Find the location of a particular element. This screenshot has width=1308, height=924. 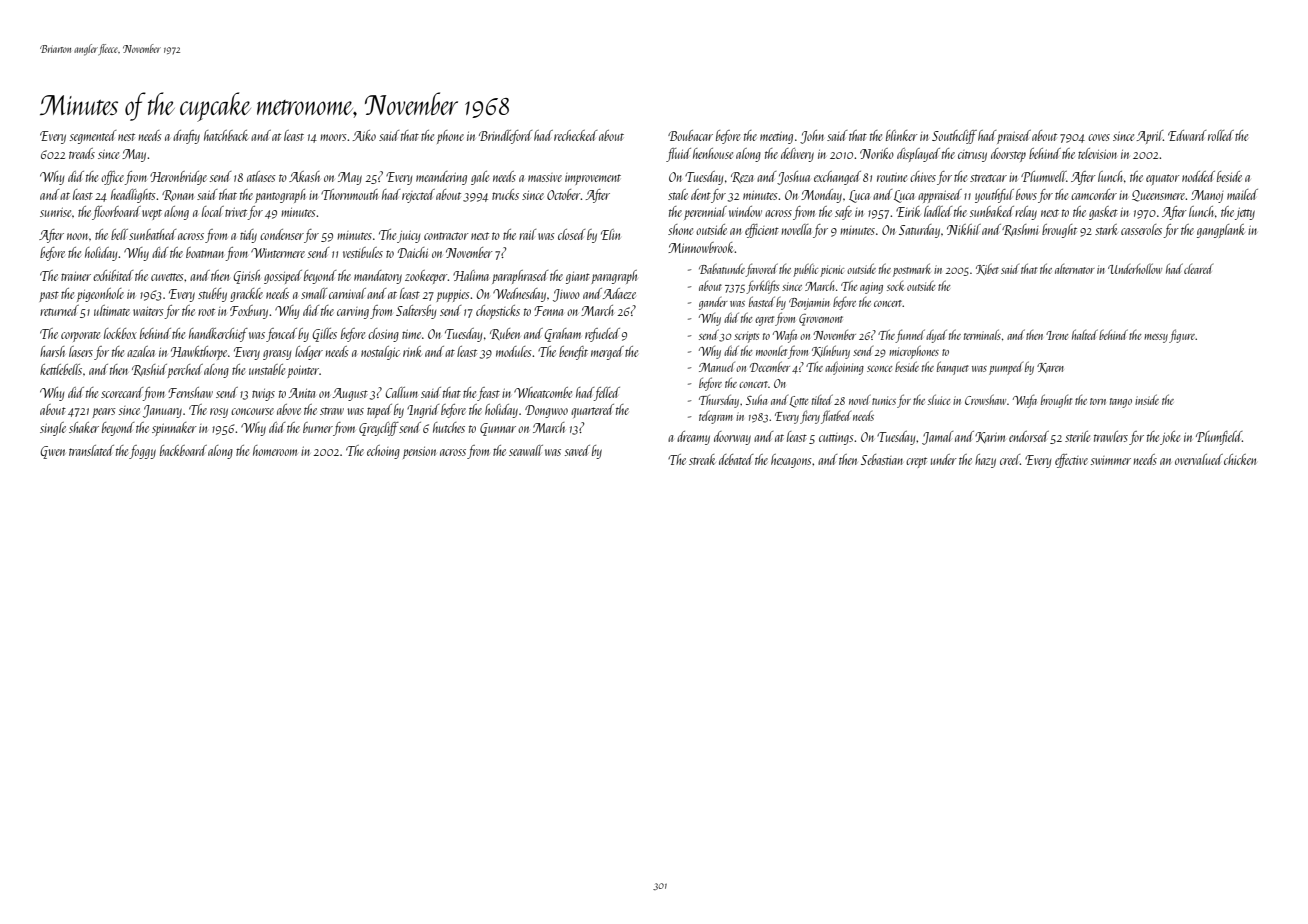

benefit is located at coordinates (573, 353).
